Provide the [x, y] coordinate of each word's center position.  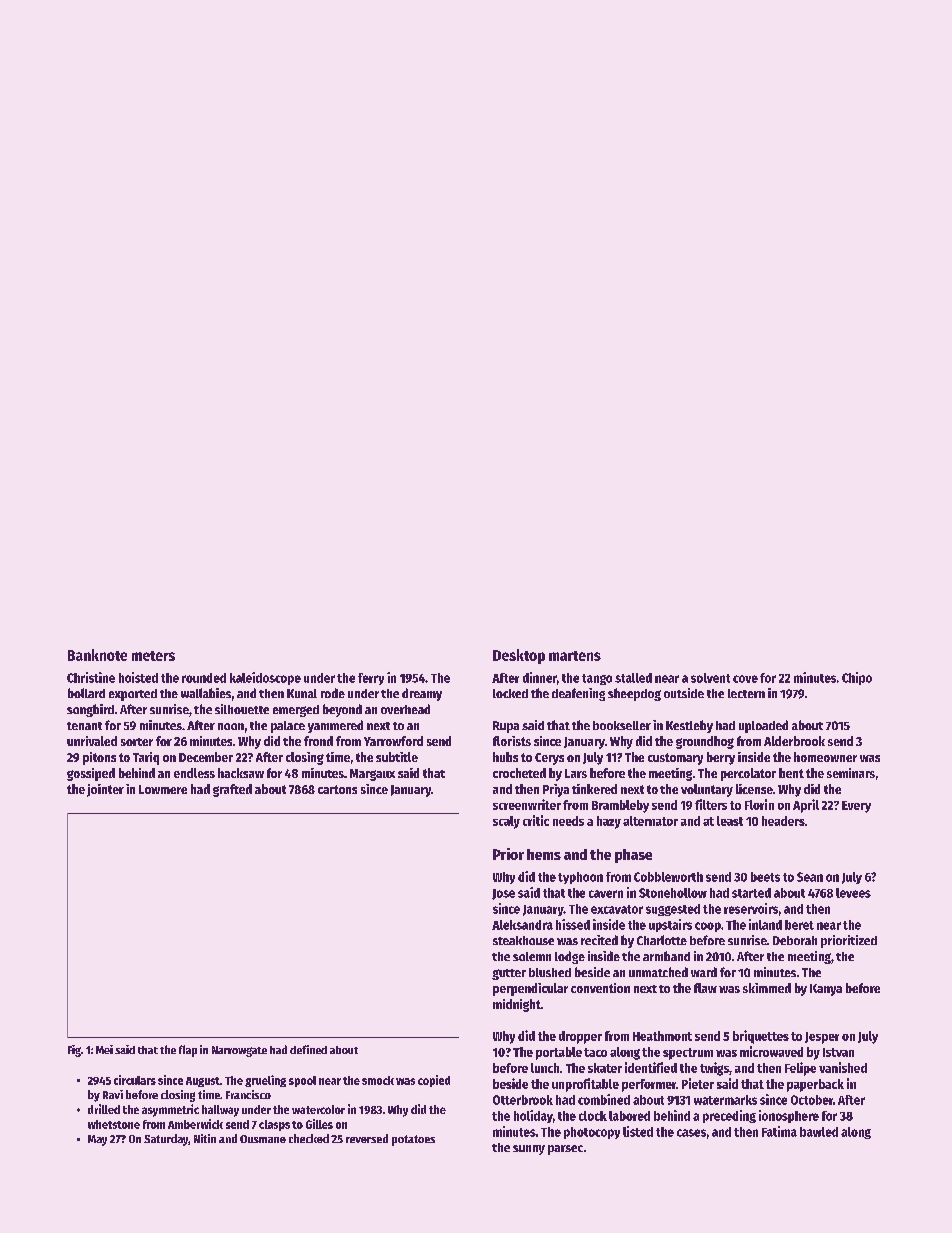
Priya [556, 790]
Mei [104, 1049]
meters [153, 656]
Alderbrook [794, 741]
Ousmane [263, 1139]
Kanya [826, 990]
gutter [509, 974]
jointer [105, 790]
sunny [529, 1150]
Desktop [519, 656]
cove [745, 679]
